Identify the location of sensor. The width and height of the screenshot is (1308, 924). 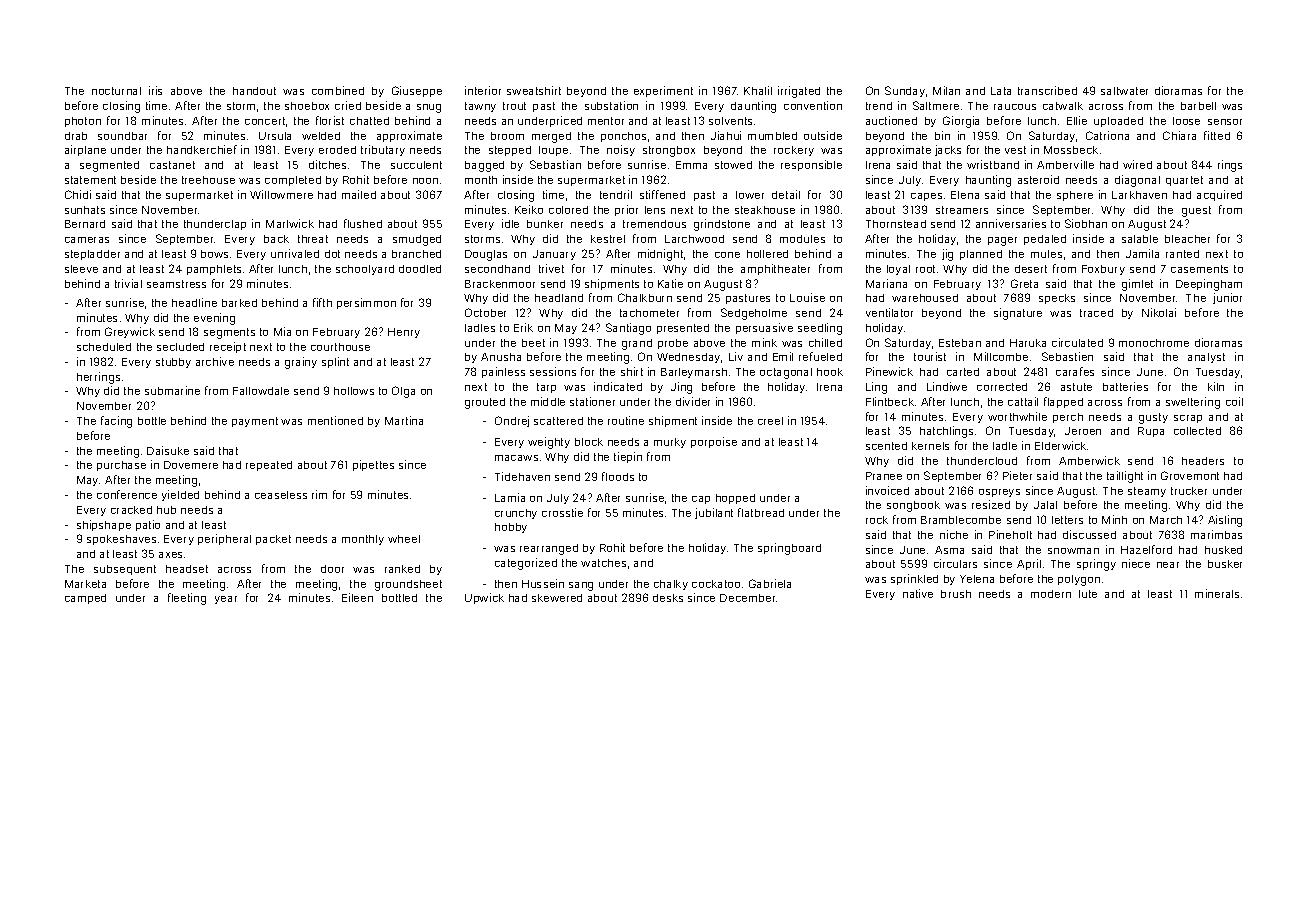
(1225, 122).
